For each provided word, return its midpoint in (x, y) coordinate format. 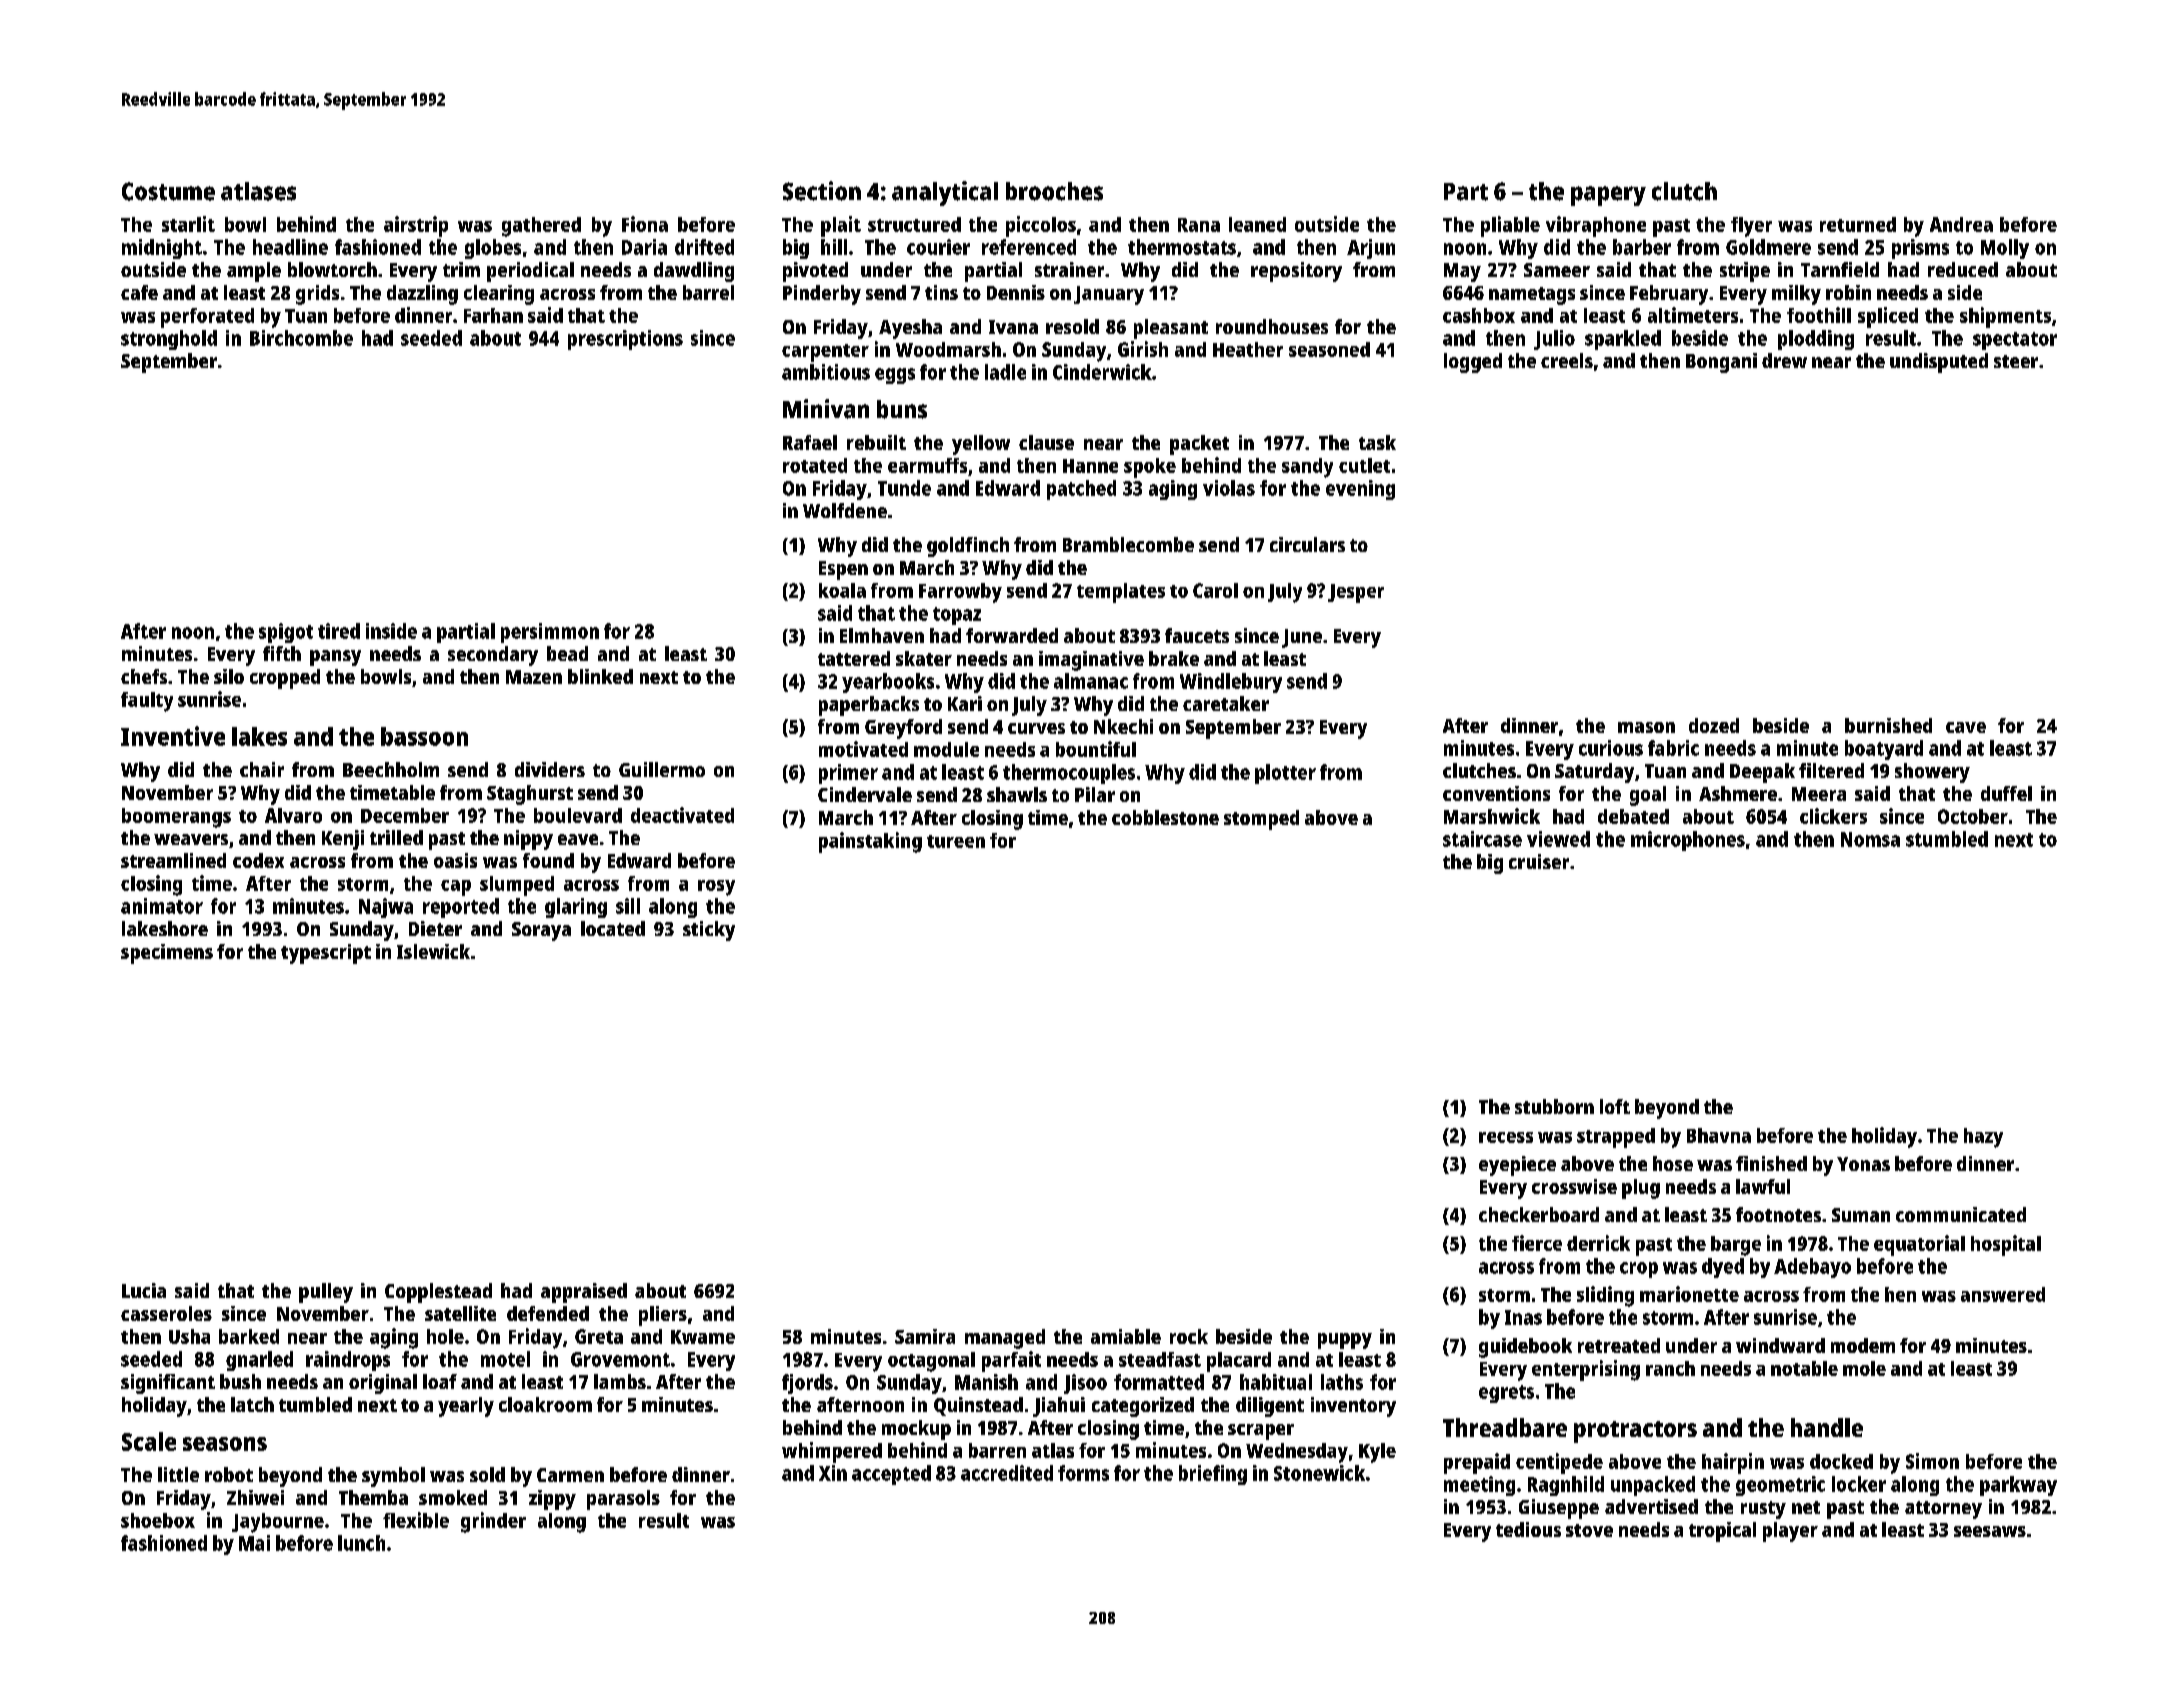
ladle (1005, 372)
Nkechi (1123, 726)
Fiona (645, 224)
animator (162, 906)
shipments (2005, 317)
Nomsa (1870, 839)
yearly (466, 1407)
